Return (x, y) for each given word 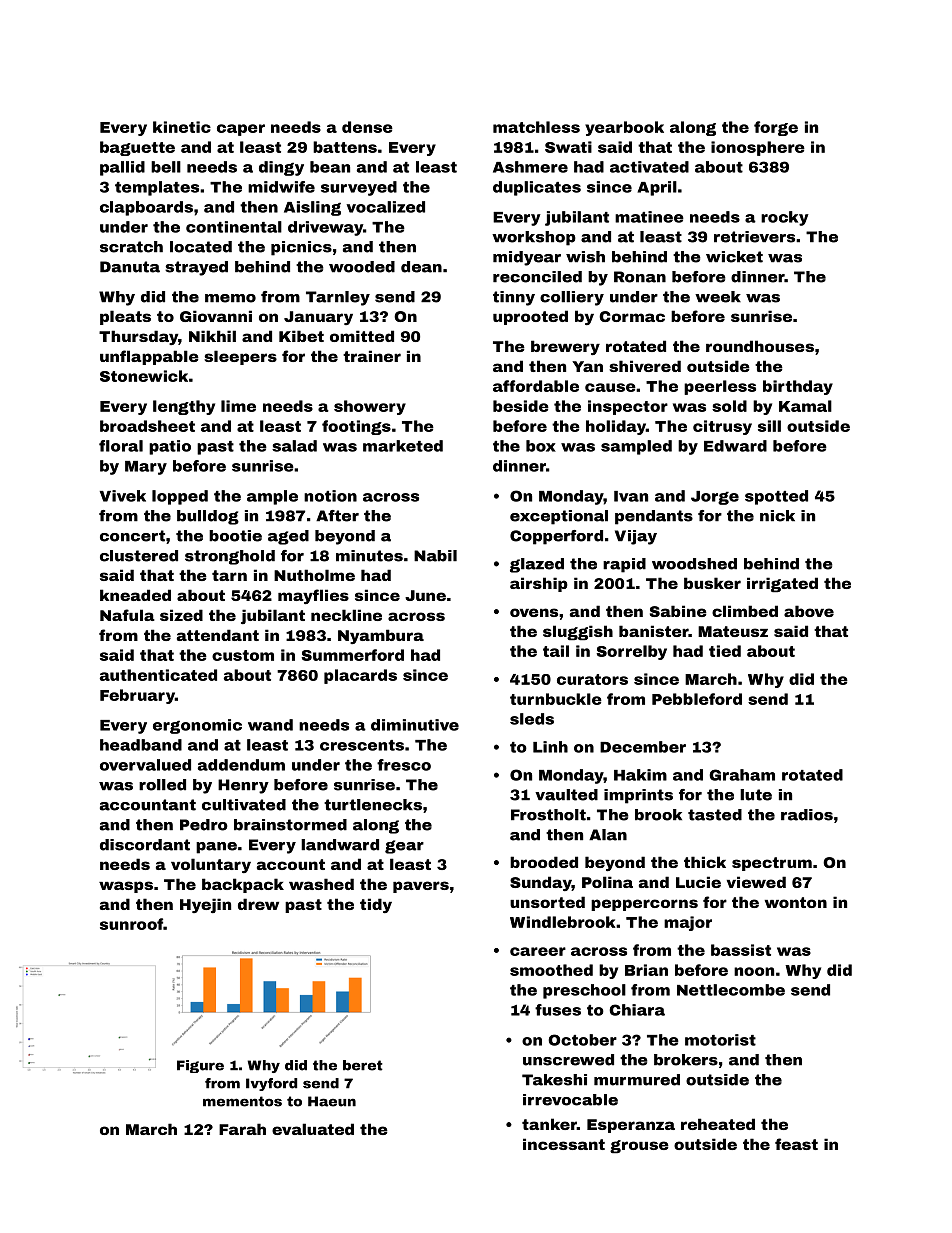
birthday (798, 387)
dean (421, 267)
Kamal (805, 406)
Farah (242, 1129)
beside (521, 406)
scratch (131, 247)
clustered (139, 556)
